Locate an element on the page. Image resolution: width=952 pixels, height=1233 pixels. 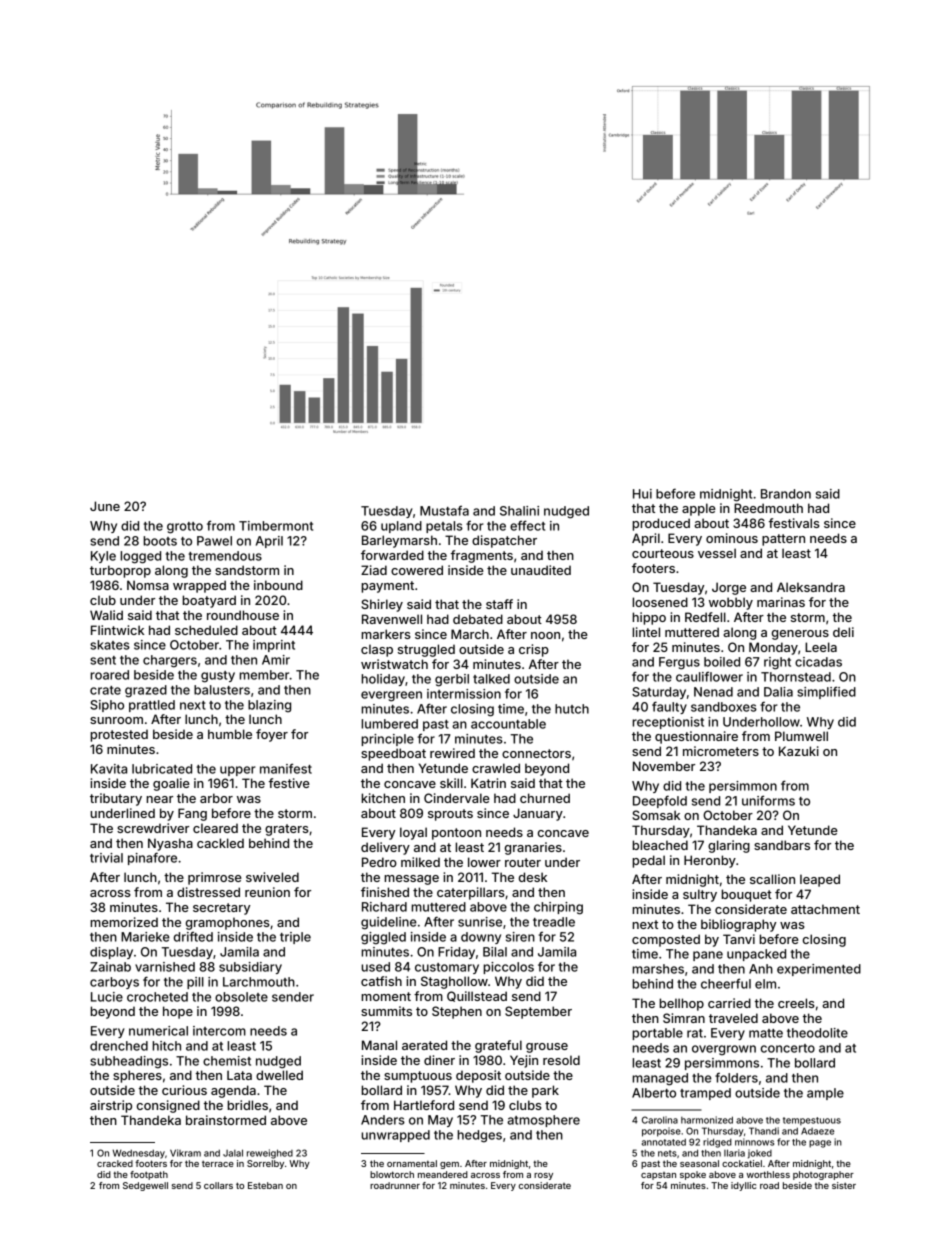
Adaeze is located at coordinates (817, 1131).
